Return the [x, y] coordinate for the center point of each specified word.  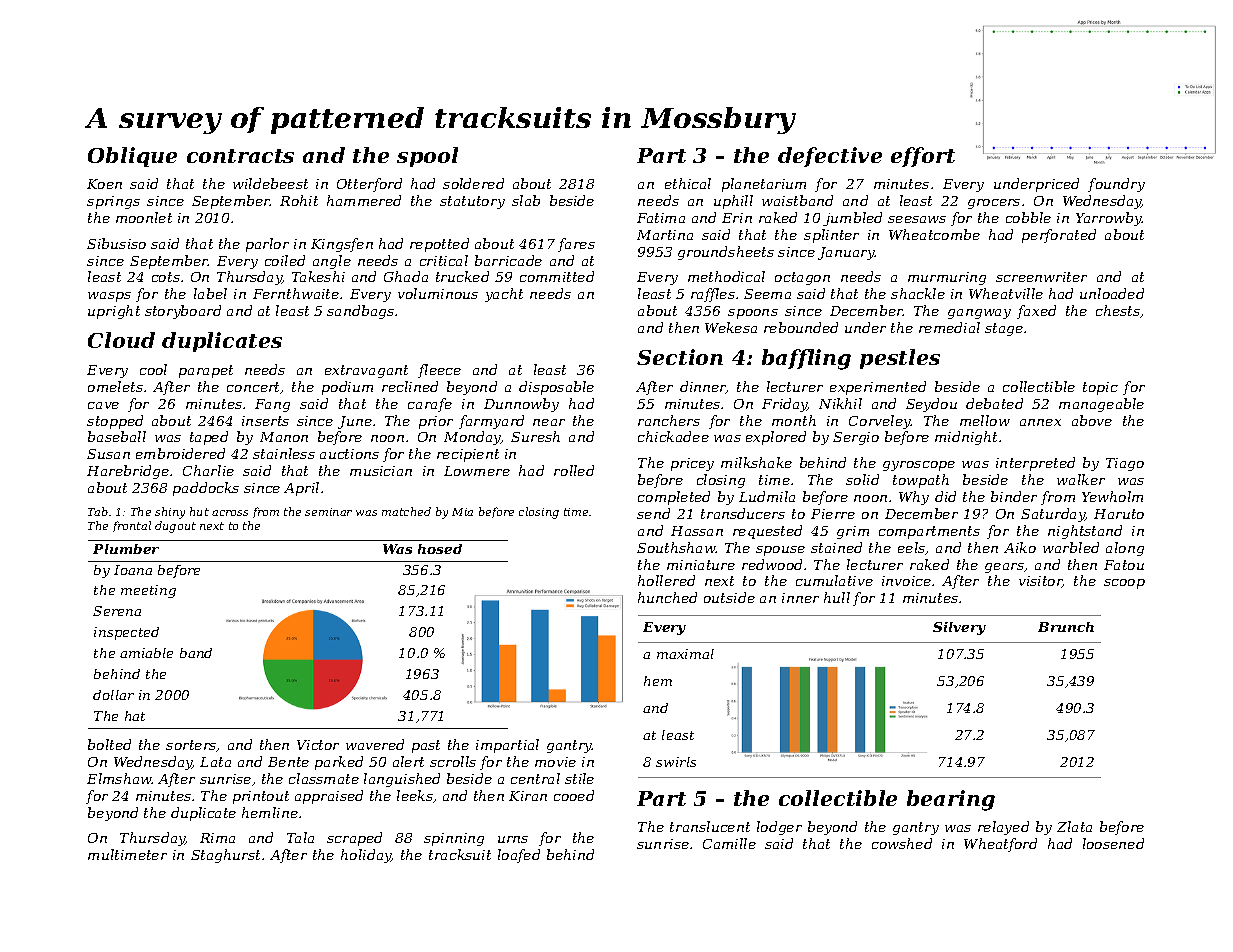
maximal [685, 654]
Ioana [133, 570]
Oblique [132, 157]
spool [427, 157]
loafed [519, 856]
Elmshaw [119, 778]
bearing [951, 800]
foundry [1116, 185]
